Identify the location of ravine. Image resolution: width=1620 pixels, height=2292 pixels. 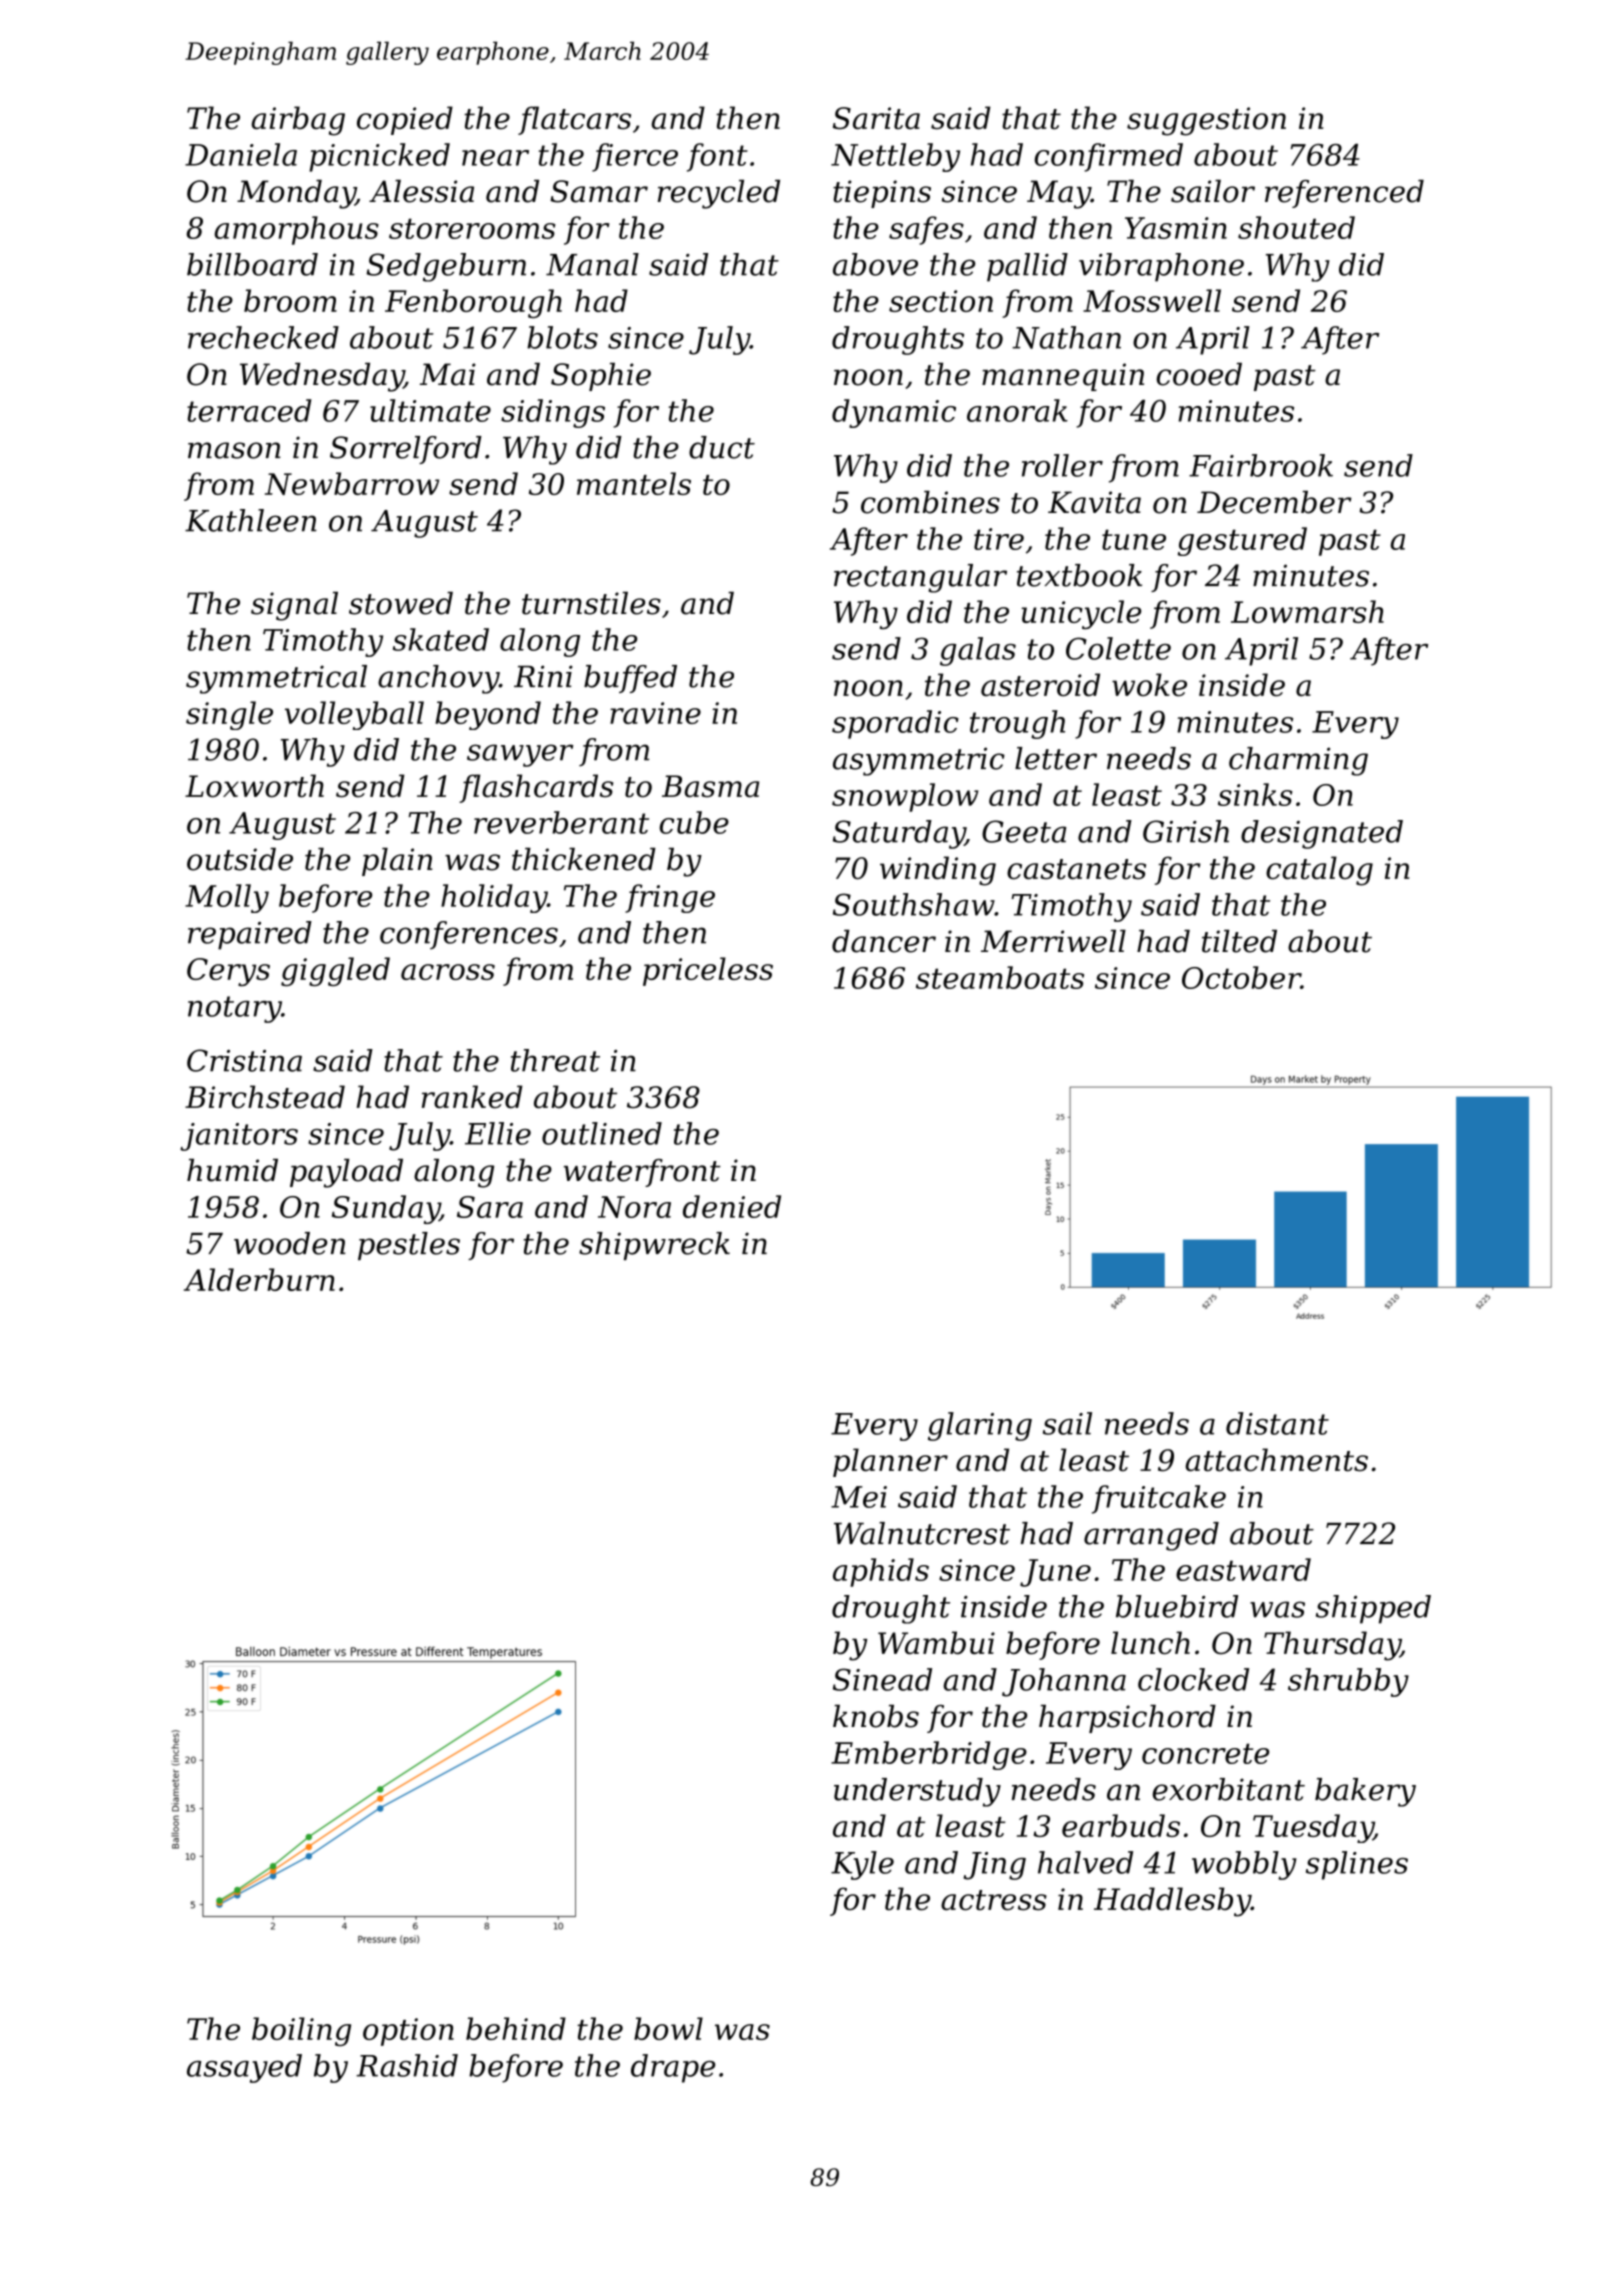
(655, 713).
